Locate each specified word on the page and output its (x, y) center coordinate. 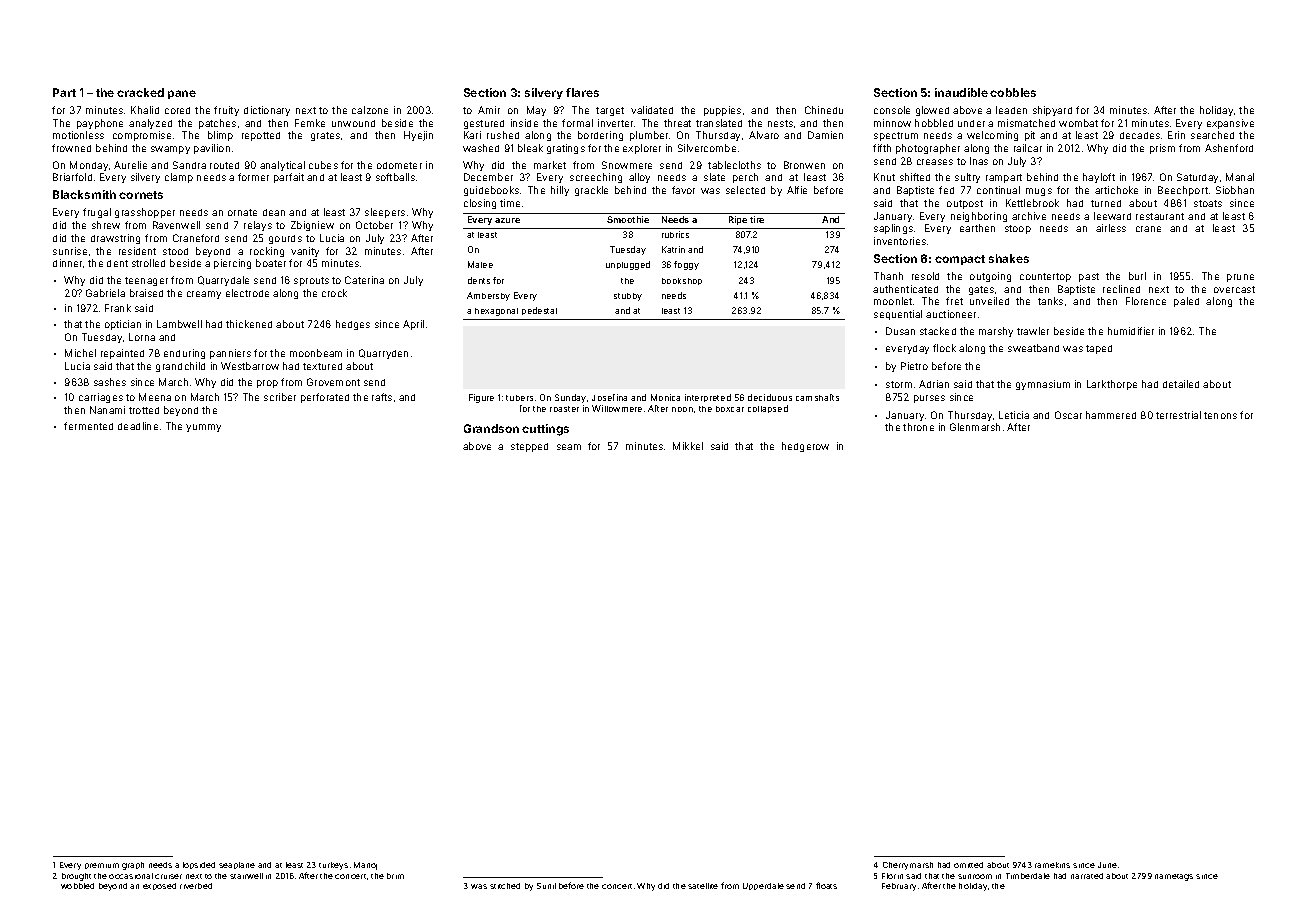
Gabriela (105, 293)
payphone (100, 124)
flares (582, 92)
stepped (529, 447)
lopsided (199, 865)
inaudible (961, 92)
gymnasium (1043, 385)
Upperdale (763, 886)
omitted (968, 865)
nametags (1174, 877)
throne (918, 427)
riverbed (196, 886)
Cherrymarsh (908, 866)
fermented (88, 426)
